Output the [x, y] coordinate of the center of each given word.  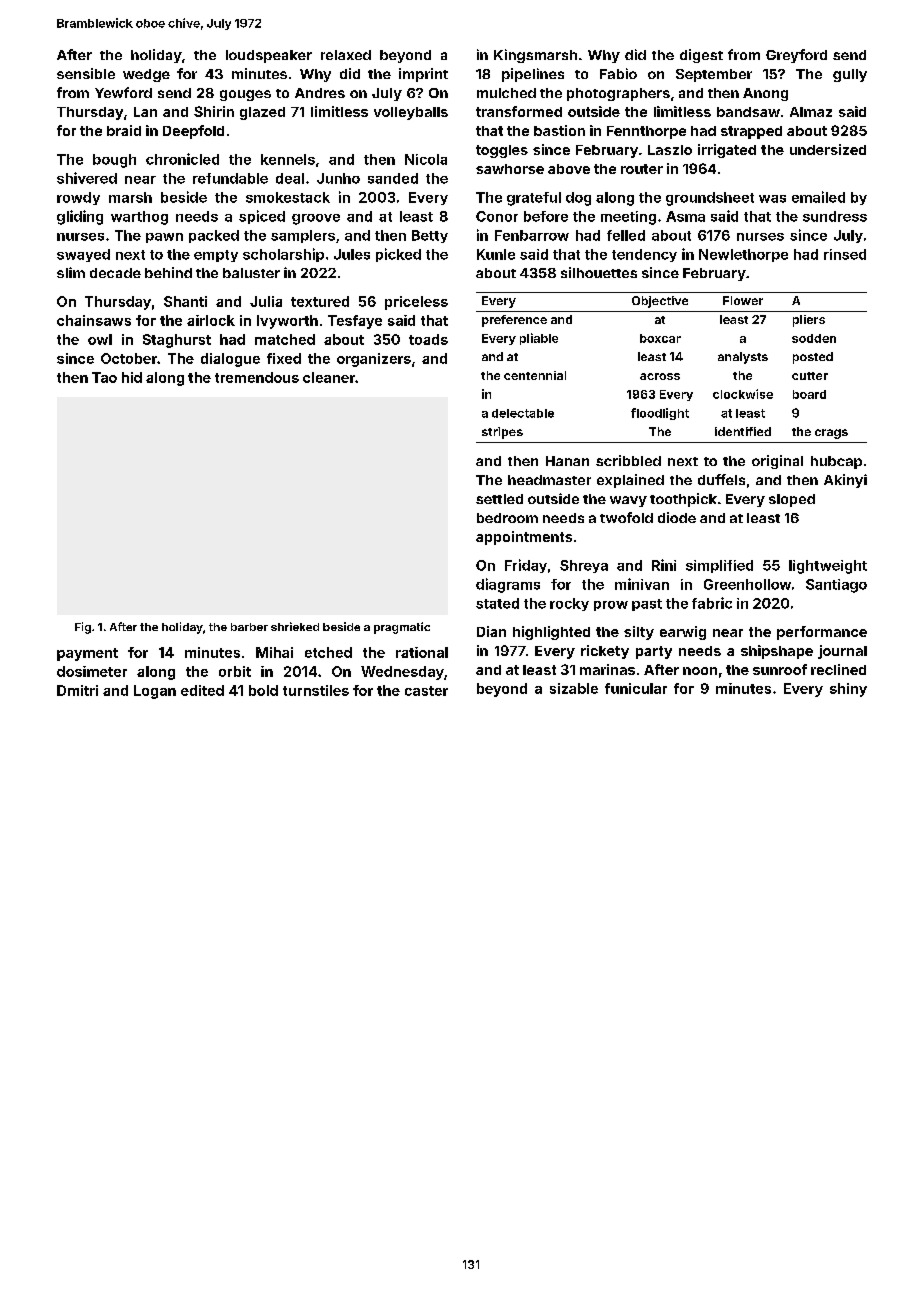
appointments [524, 538]
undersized [828, 149]
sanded [393, 178]
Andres [320, 93]
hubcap [836, 462]
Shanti [185, 301]
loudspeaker [269, 56]
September [714, 75]
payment [87, 654]
